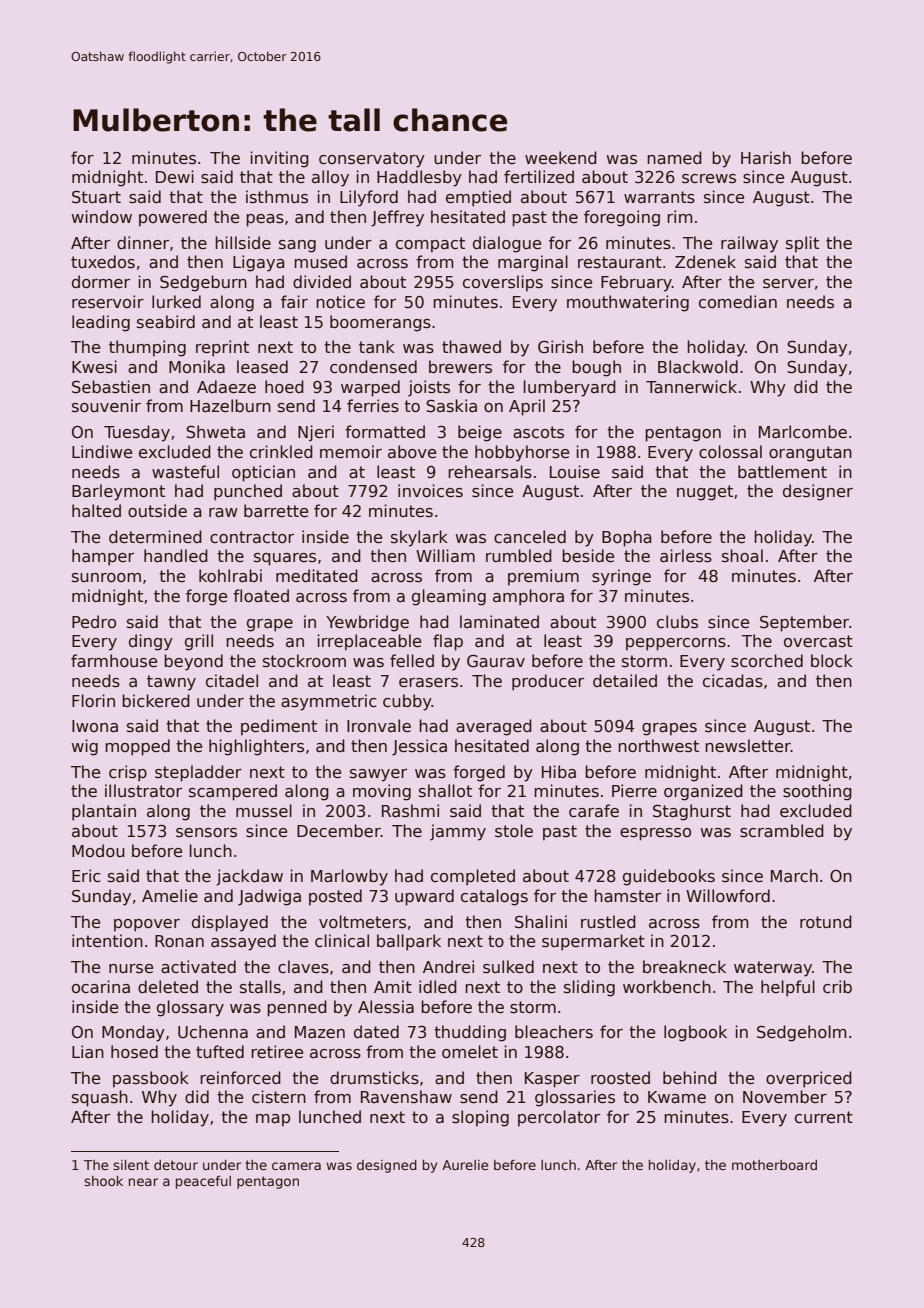 This screenshot has width=924, height=1308. I want to click on inviting, so click(280, 159).
